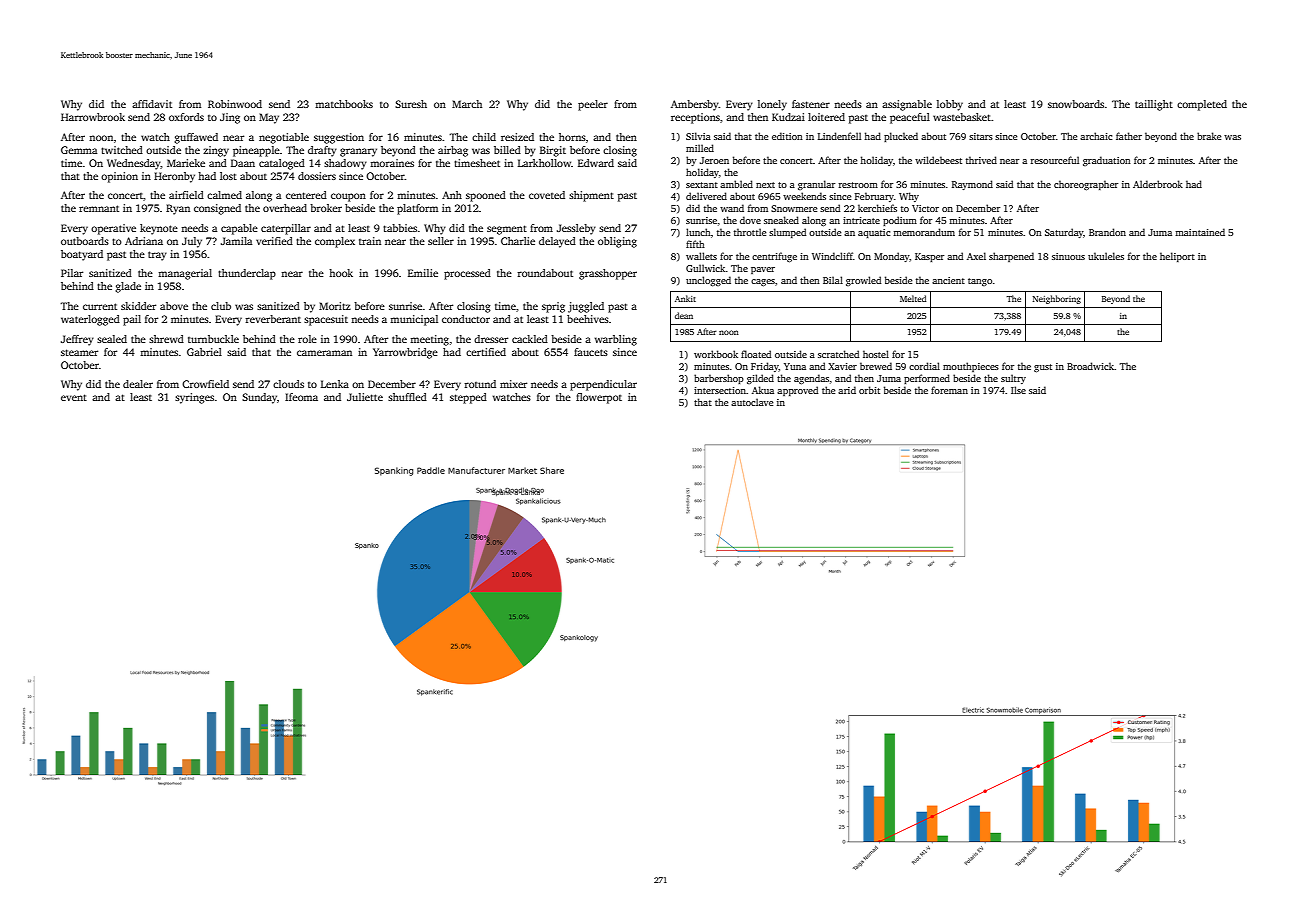 This page has width=1308, height=924. What do you see at coordinates (695, 105) in the page?
I see `Ambersby` at bounding box center [695, 105].
